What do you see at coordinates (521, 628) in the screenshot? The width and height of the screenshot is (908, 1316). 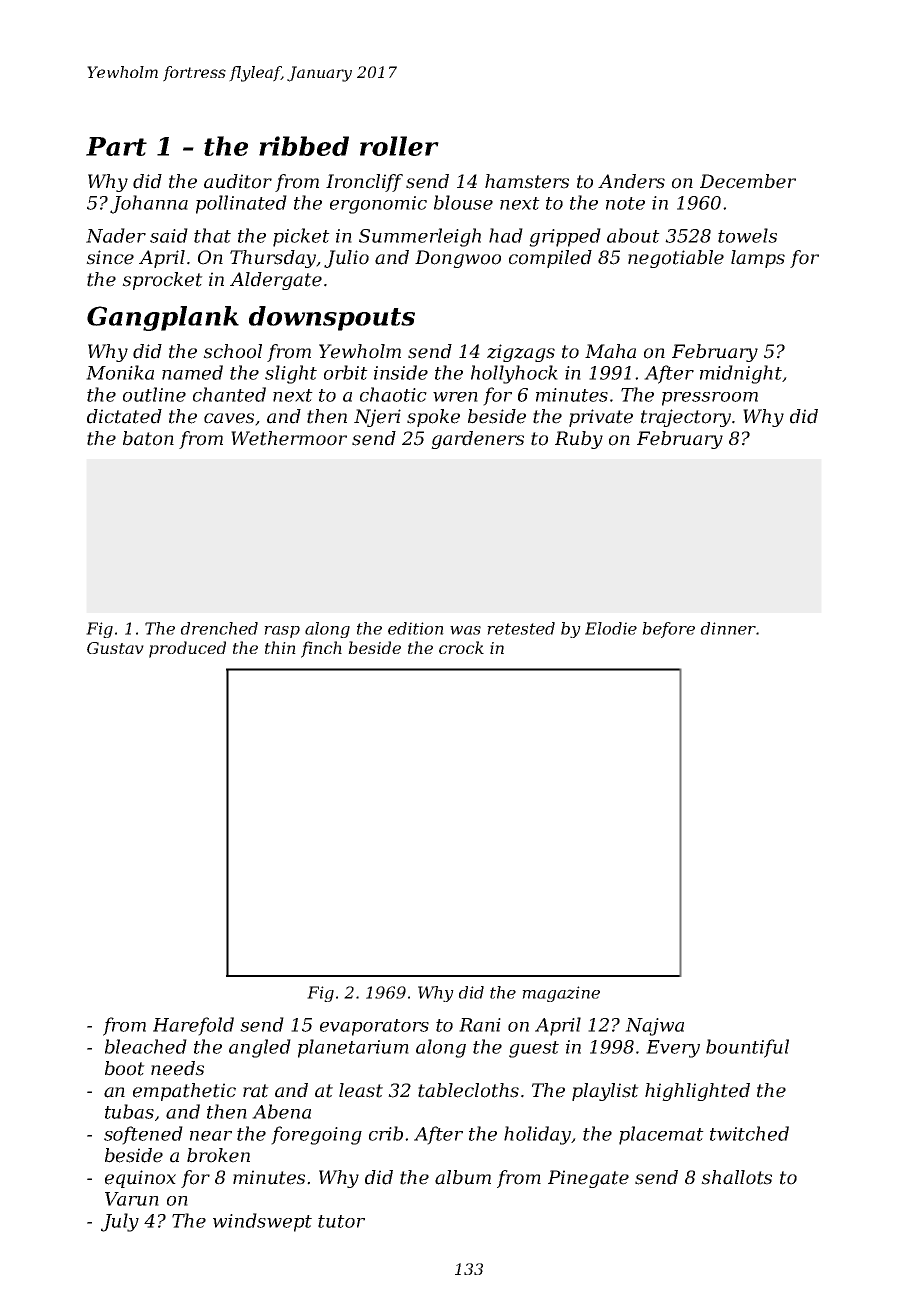 I see `retested` at bounding box center [521, 628].
